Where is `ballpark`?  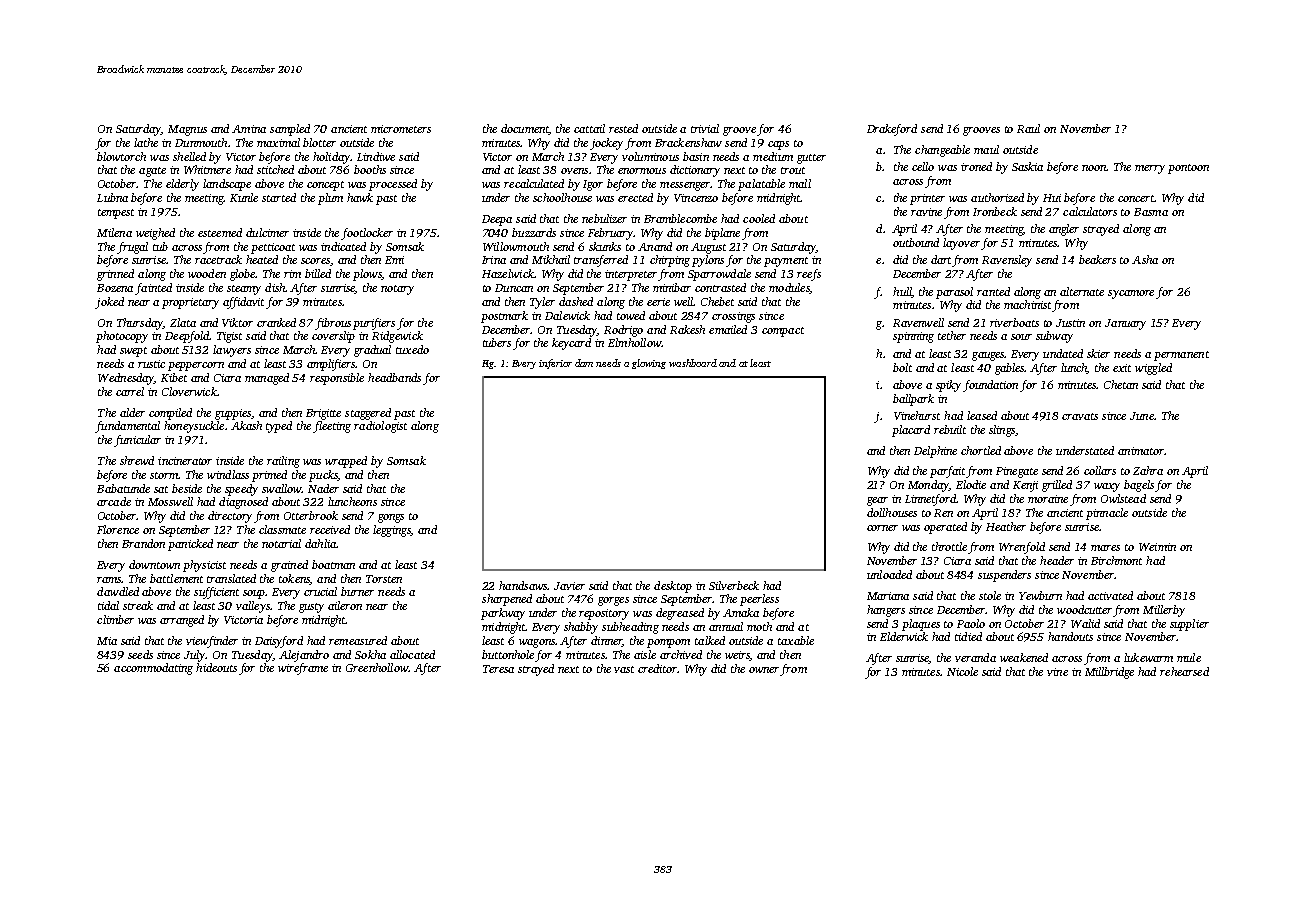 ballpark is located at coordinates (913, 400).
